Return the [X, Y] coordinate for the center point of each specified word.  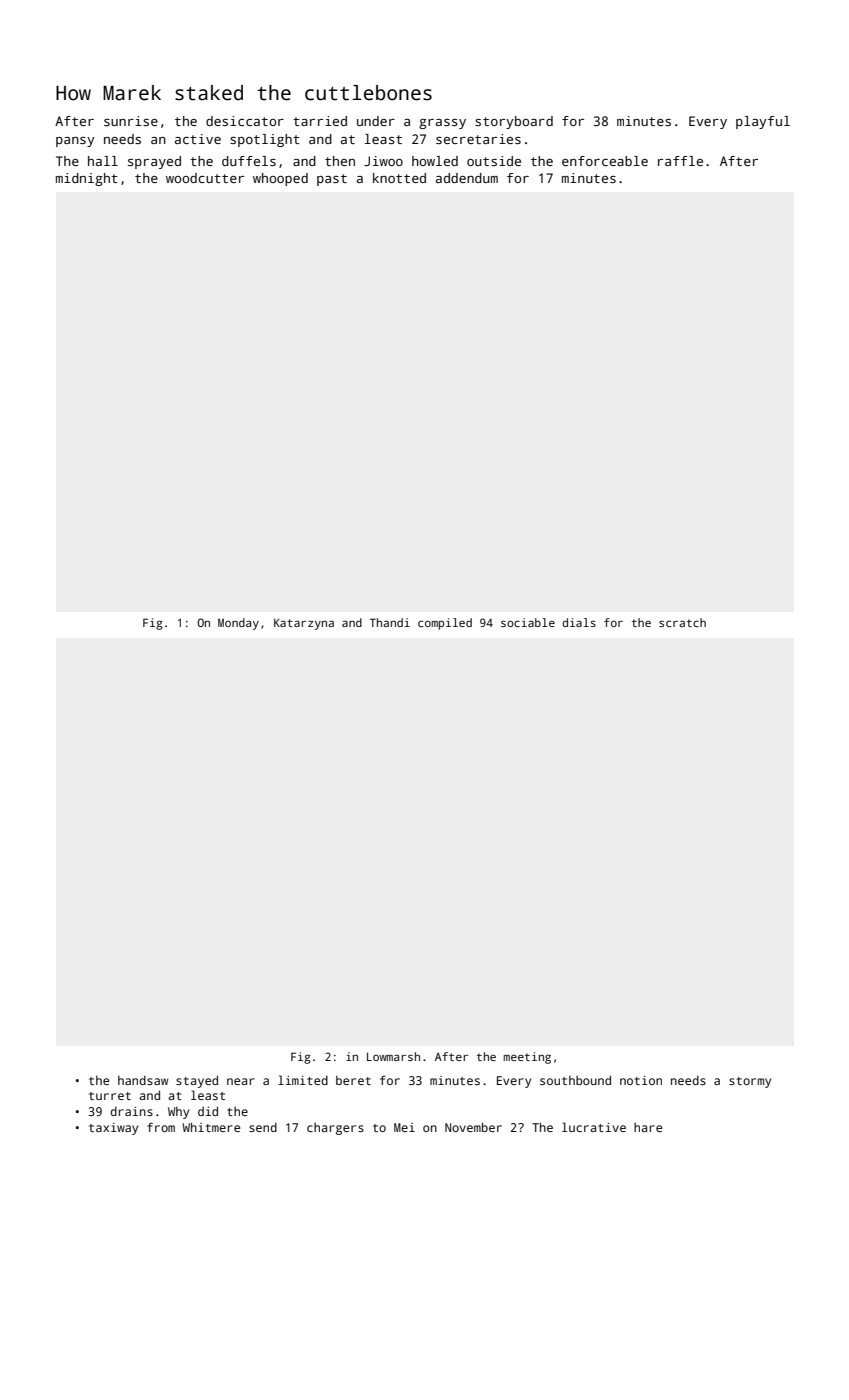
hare [648, 1127]
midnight [87, 179]
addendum [467, 178]
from [161, 1127]
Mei [404, 1127]
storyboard [514, 122]
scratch [682, 622]
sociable [528, 622]
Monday [238, 624]
